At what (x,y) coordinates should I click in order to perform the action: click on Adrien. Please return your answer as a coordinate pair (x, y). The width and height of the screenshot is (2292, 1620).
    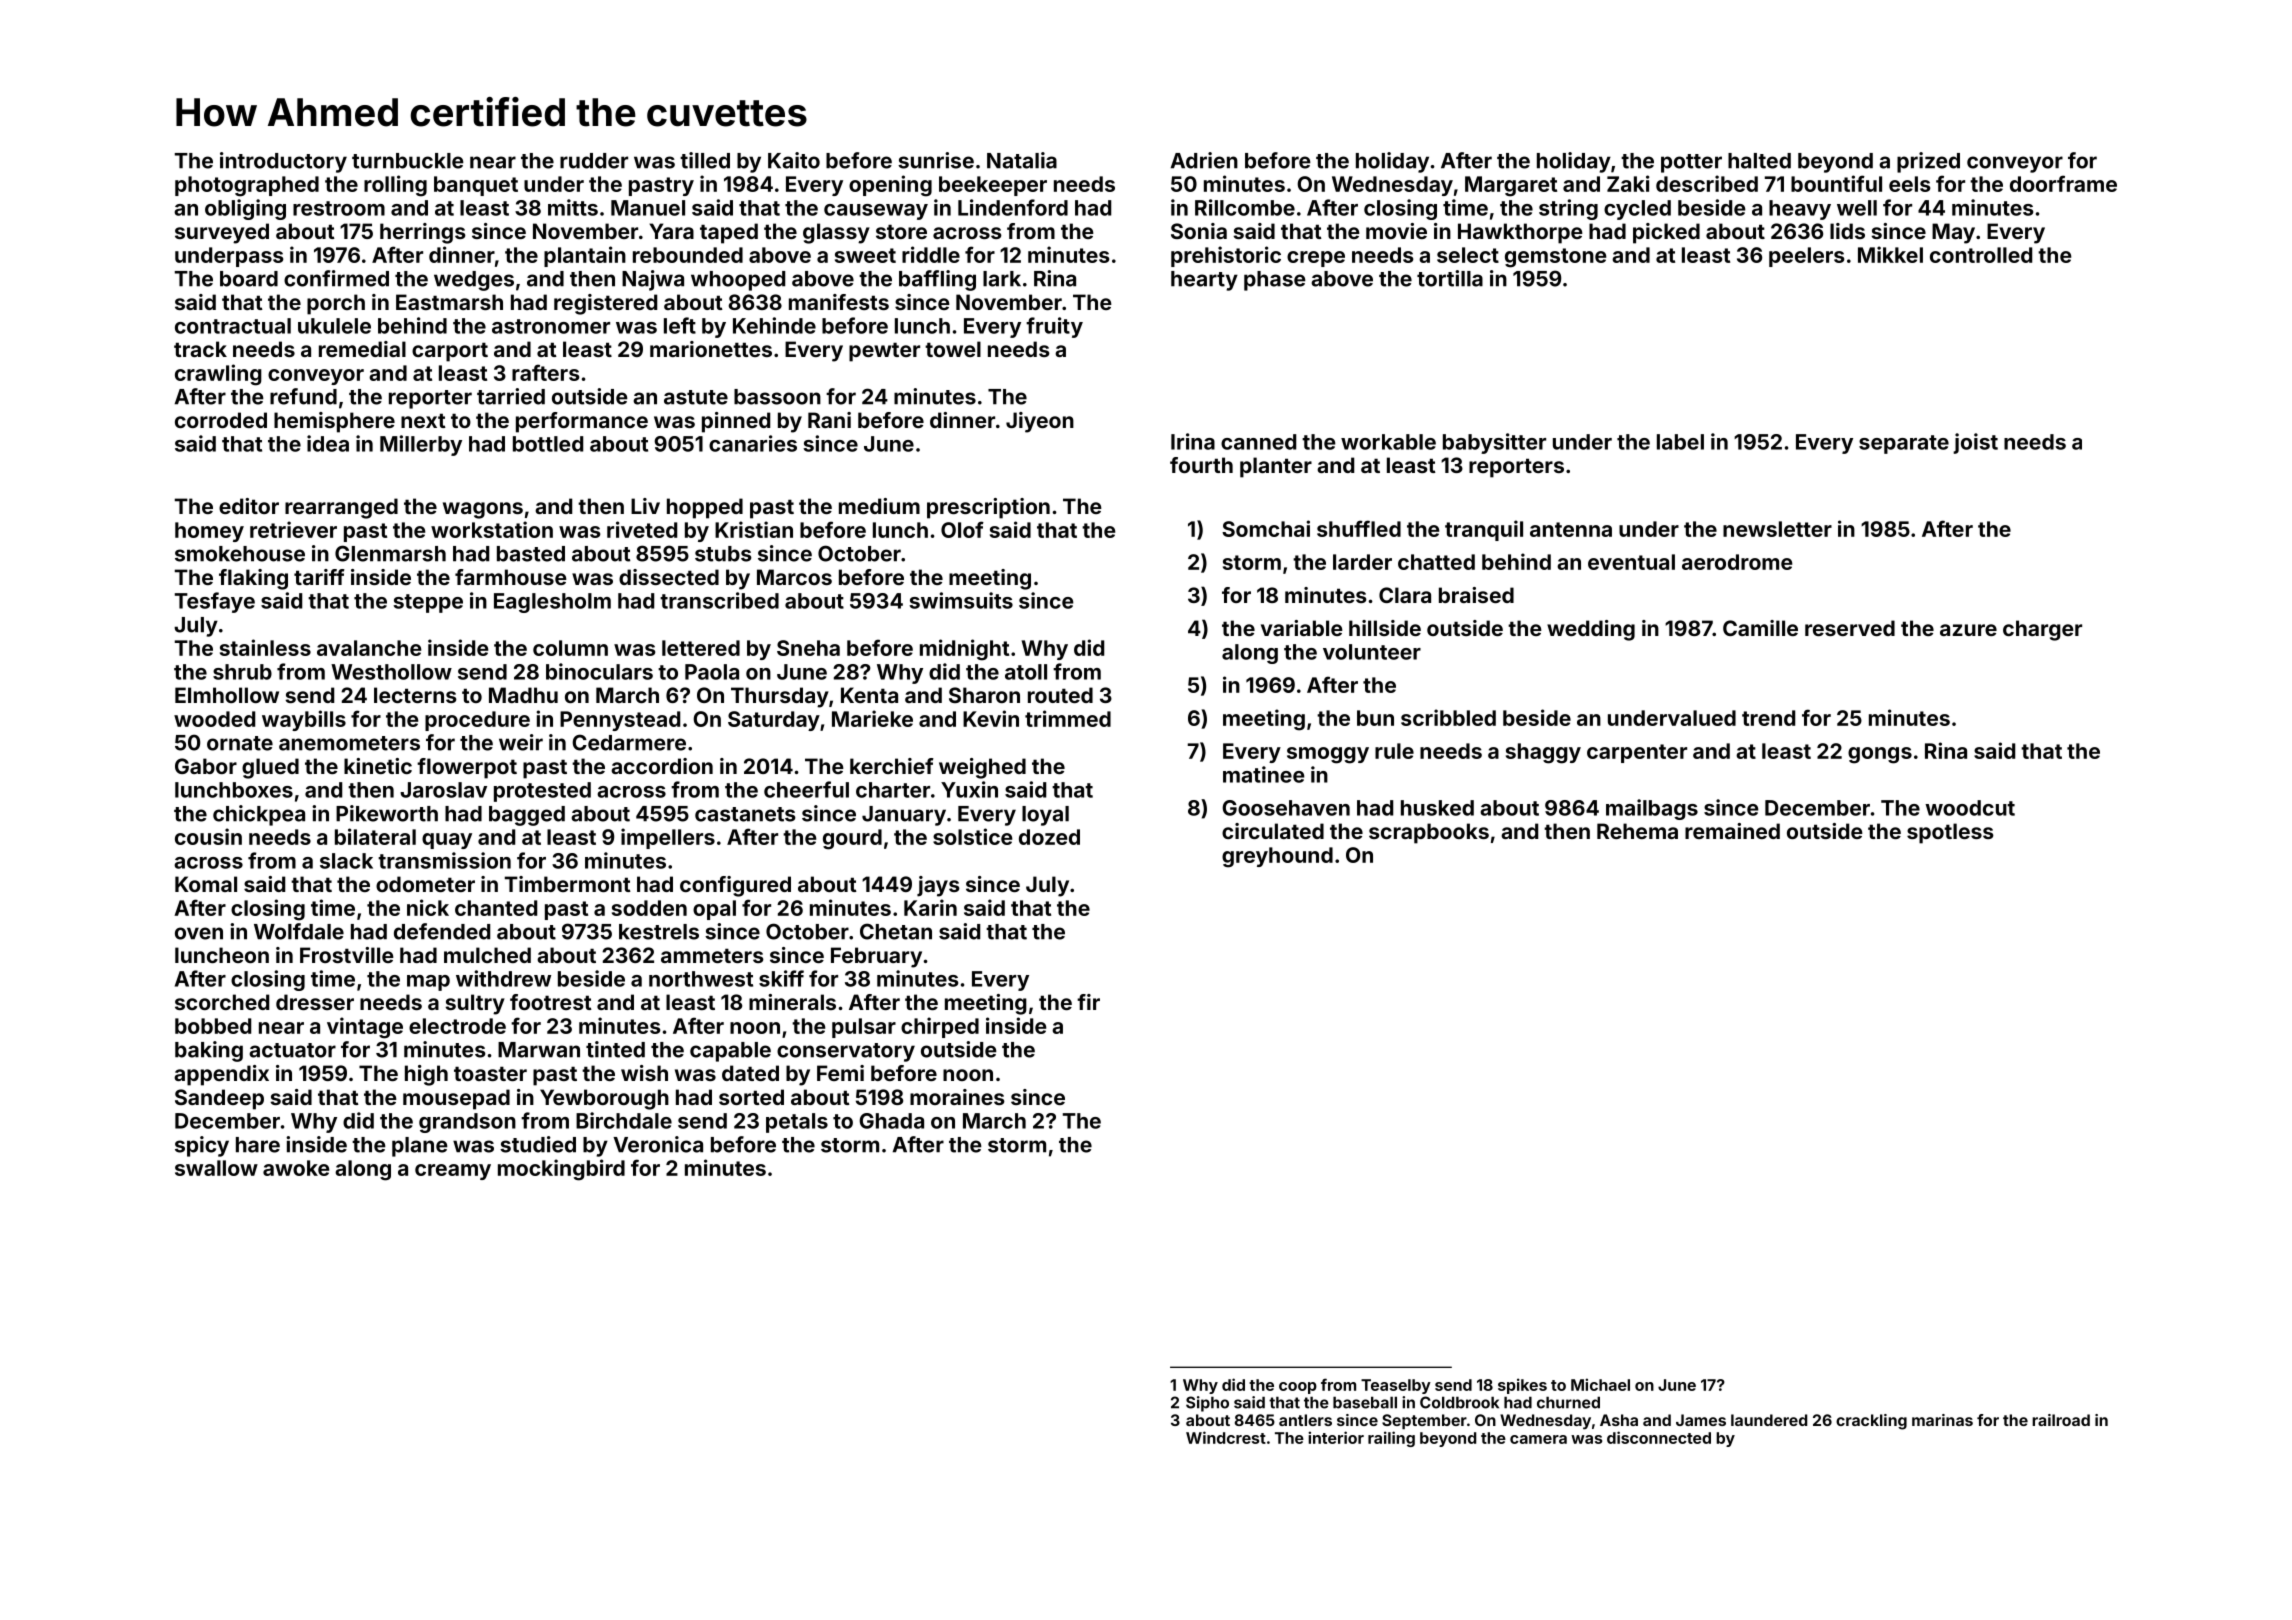
    Looking at the image, I should click on (1204, 160).
